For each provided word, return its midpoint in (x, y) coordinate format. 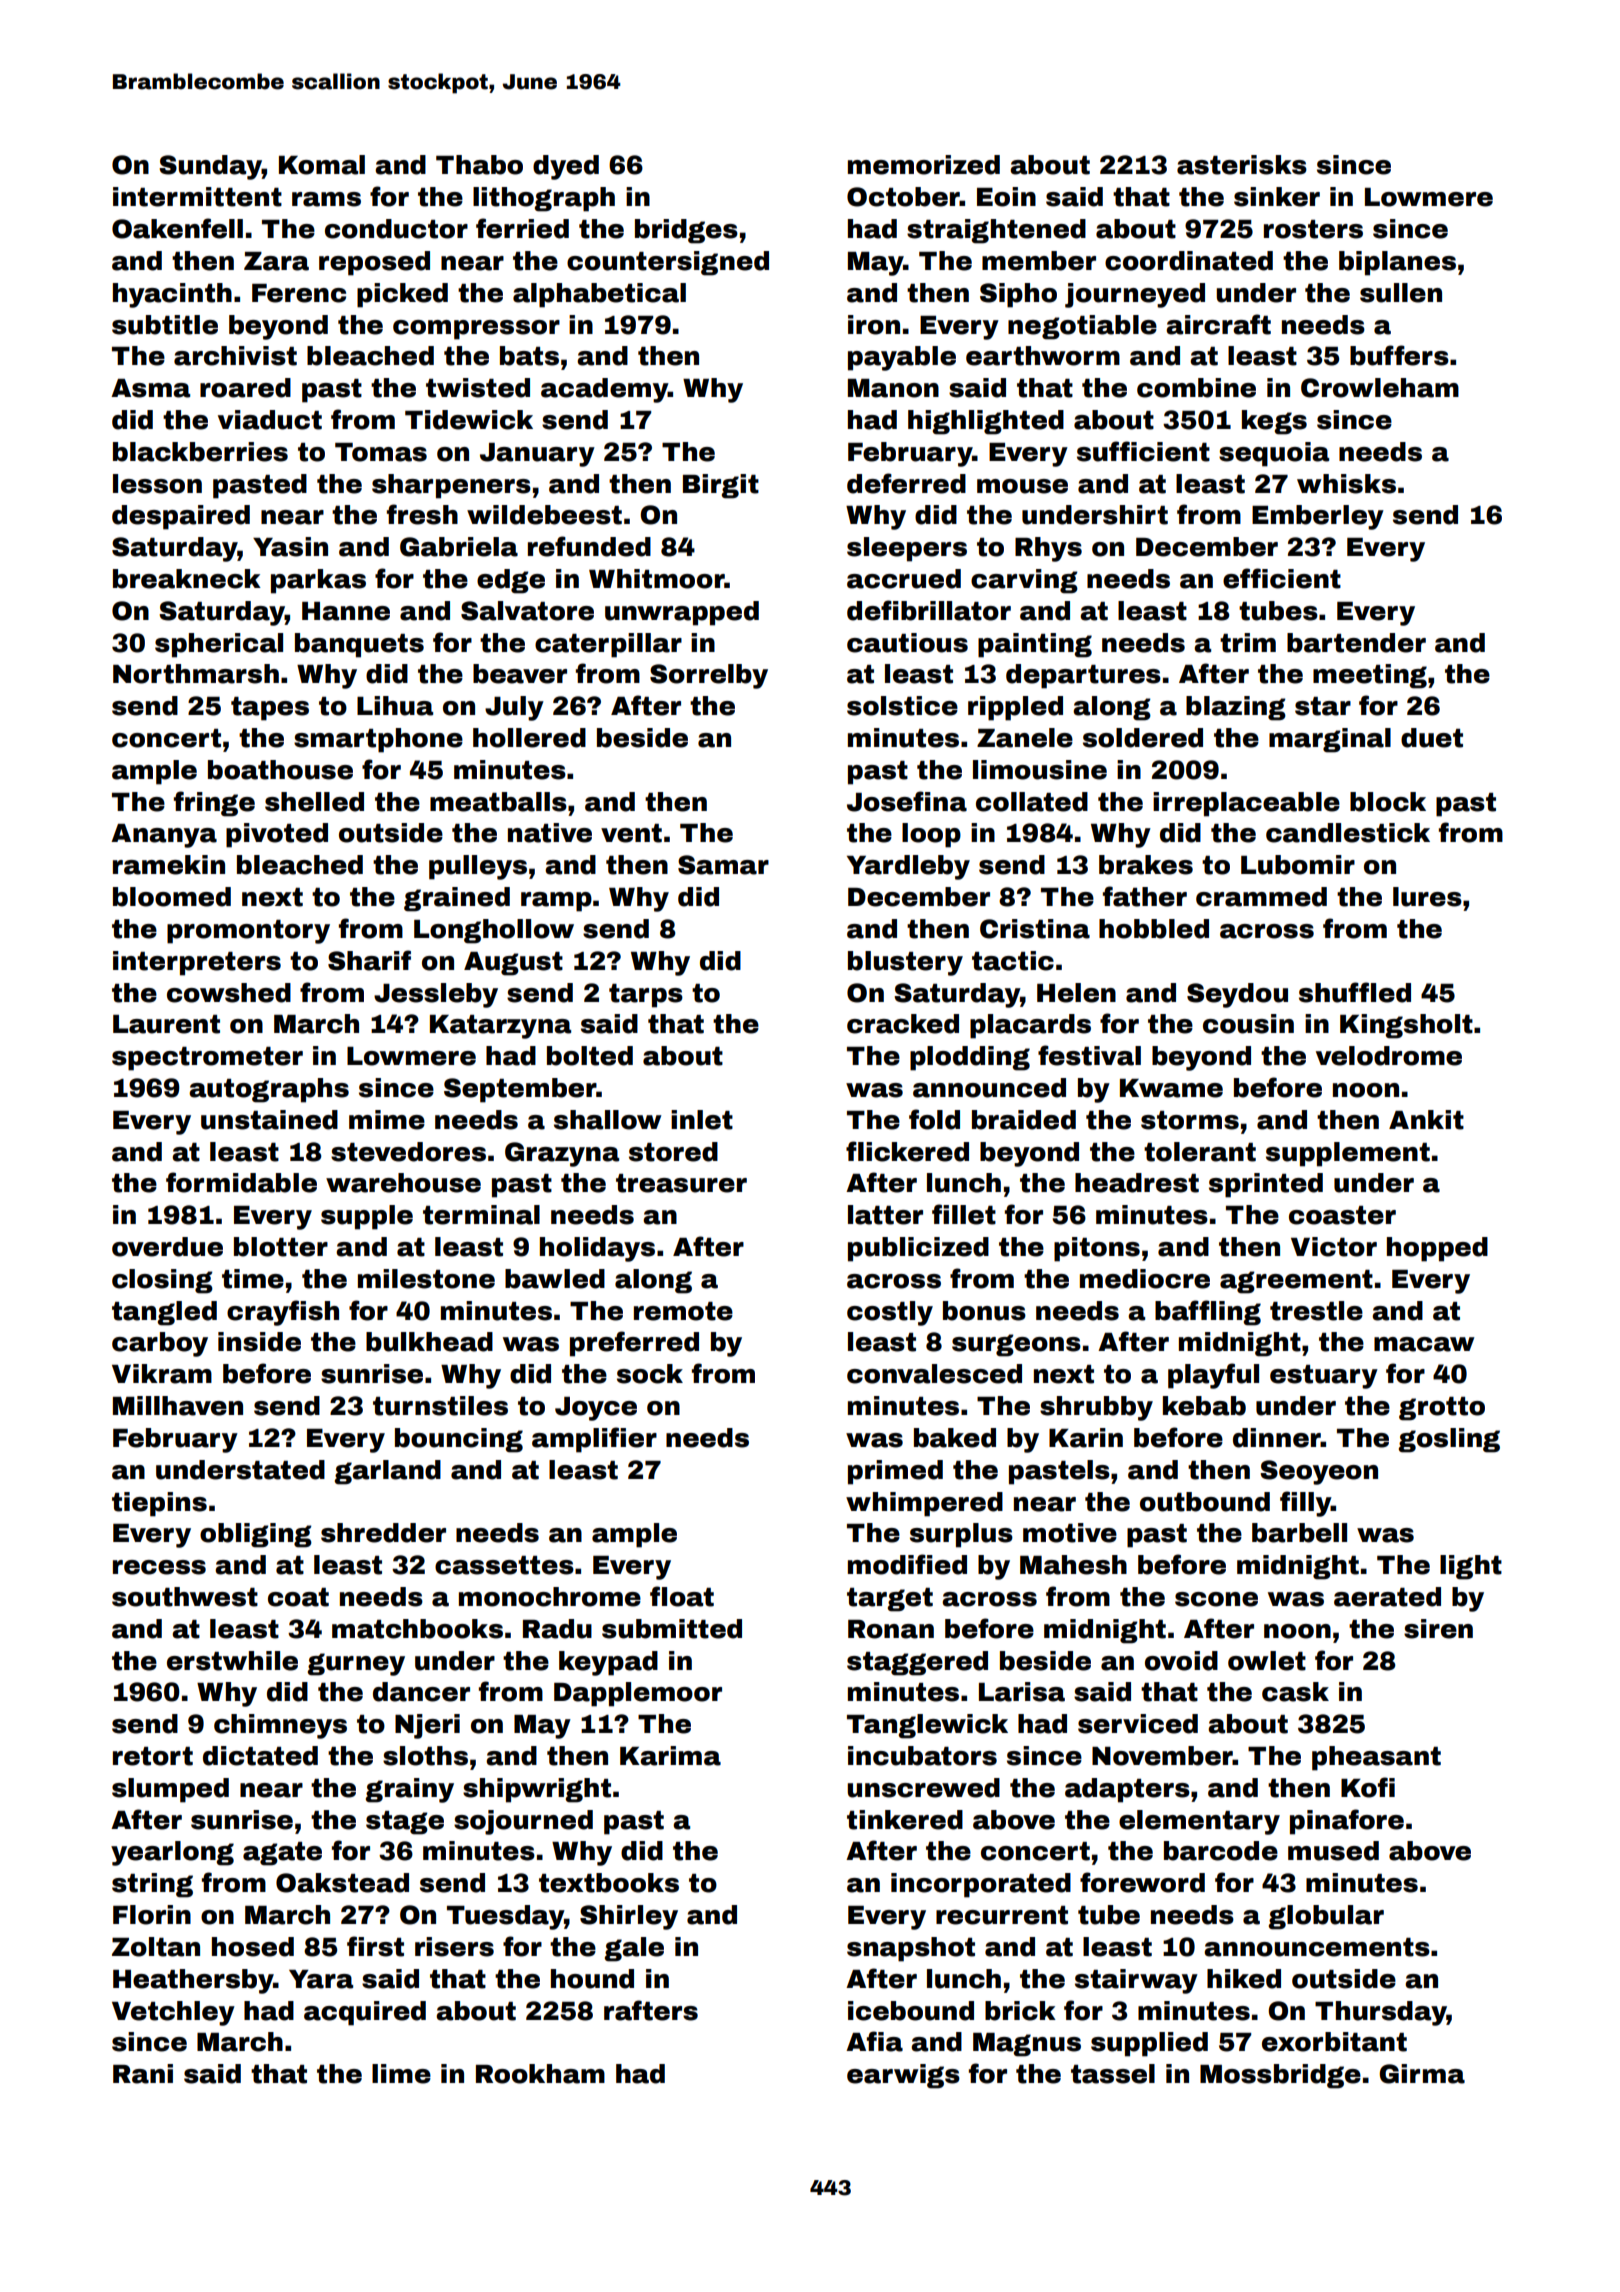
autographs (269, 1090)
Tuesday (505, 1917)
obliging (256, 1535)
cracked (903, 1024)
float (682, 1596)
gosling (1449, 1440)
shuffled (1355, 992)
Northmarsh (196, 674)
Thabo (479, 165)
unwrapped (682, 613)
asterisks (1242, 165)
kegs (1274, 422)
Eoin (1006, 197)
